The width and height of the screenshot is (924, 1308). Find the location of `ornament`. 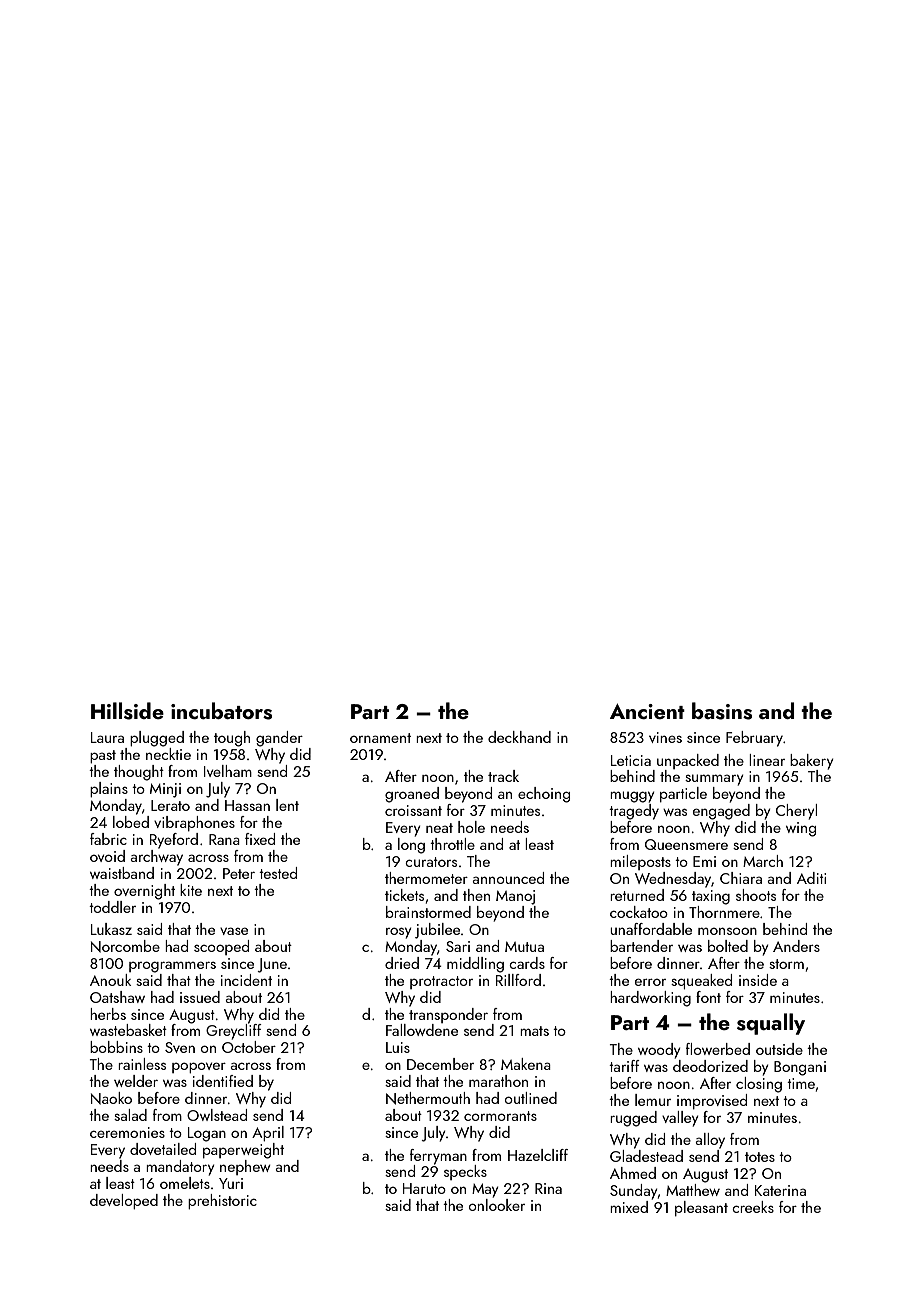

ornament is located at coordinates (380, 738).
